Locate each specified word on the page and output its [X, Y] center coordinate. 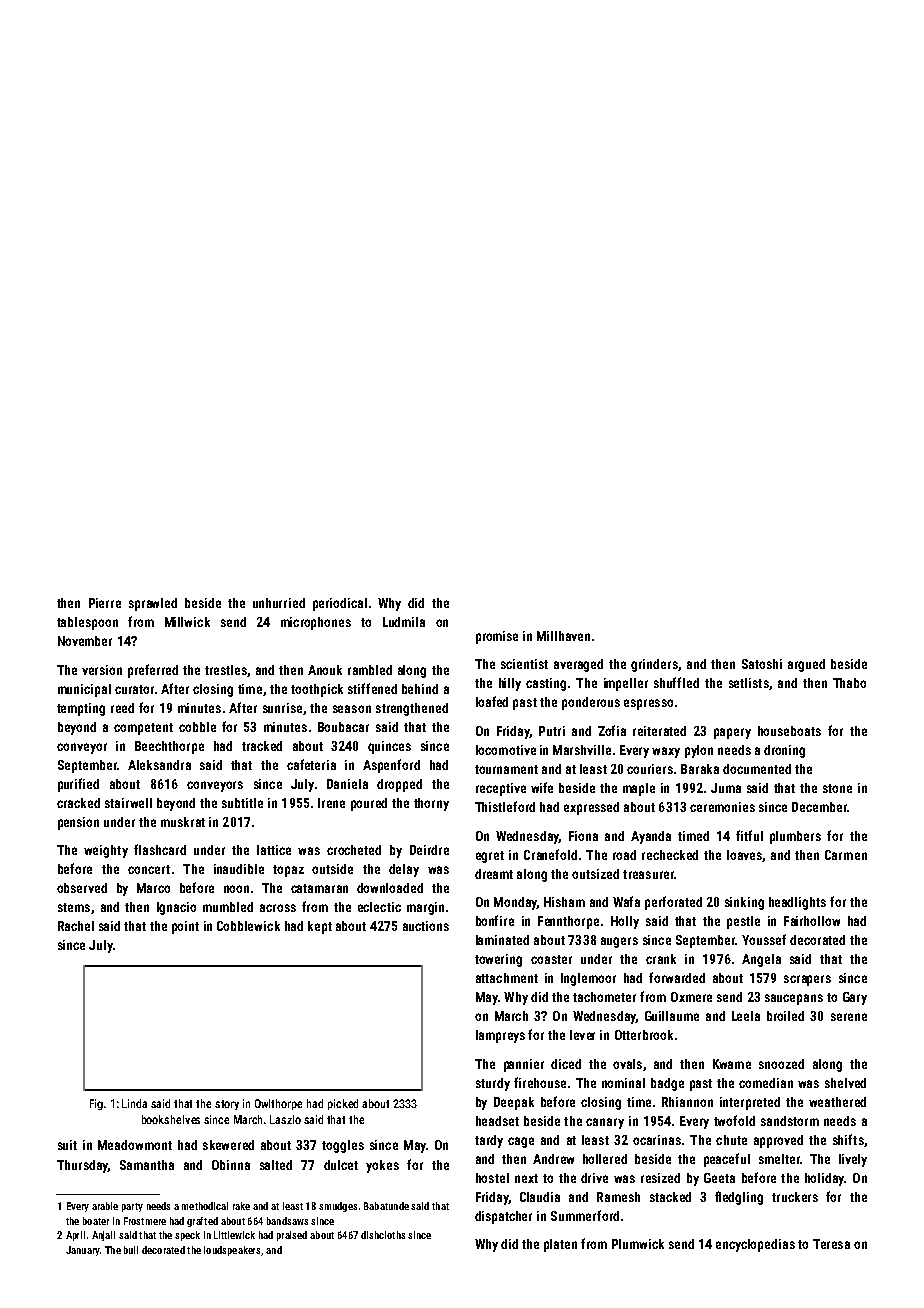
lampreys [500, 1036]
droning [784, 751]
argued [806, 665]
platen [560, 1245]
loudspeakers [232, 1251]
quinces [389, 747]
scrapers [807, 980]
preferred [153, 671]
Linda [134, 1103]
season [352, 709]
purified [78, 785]
